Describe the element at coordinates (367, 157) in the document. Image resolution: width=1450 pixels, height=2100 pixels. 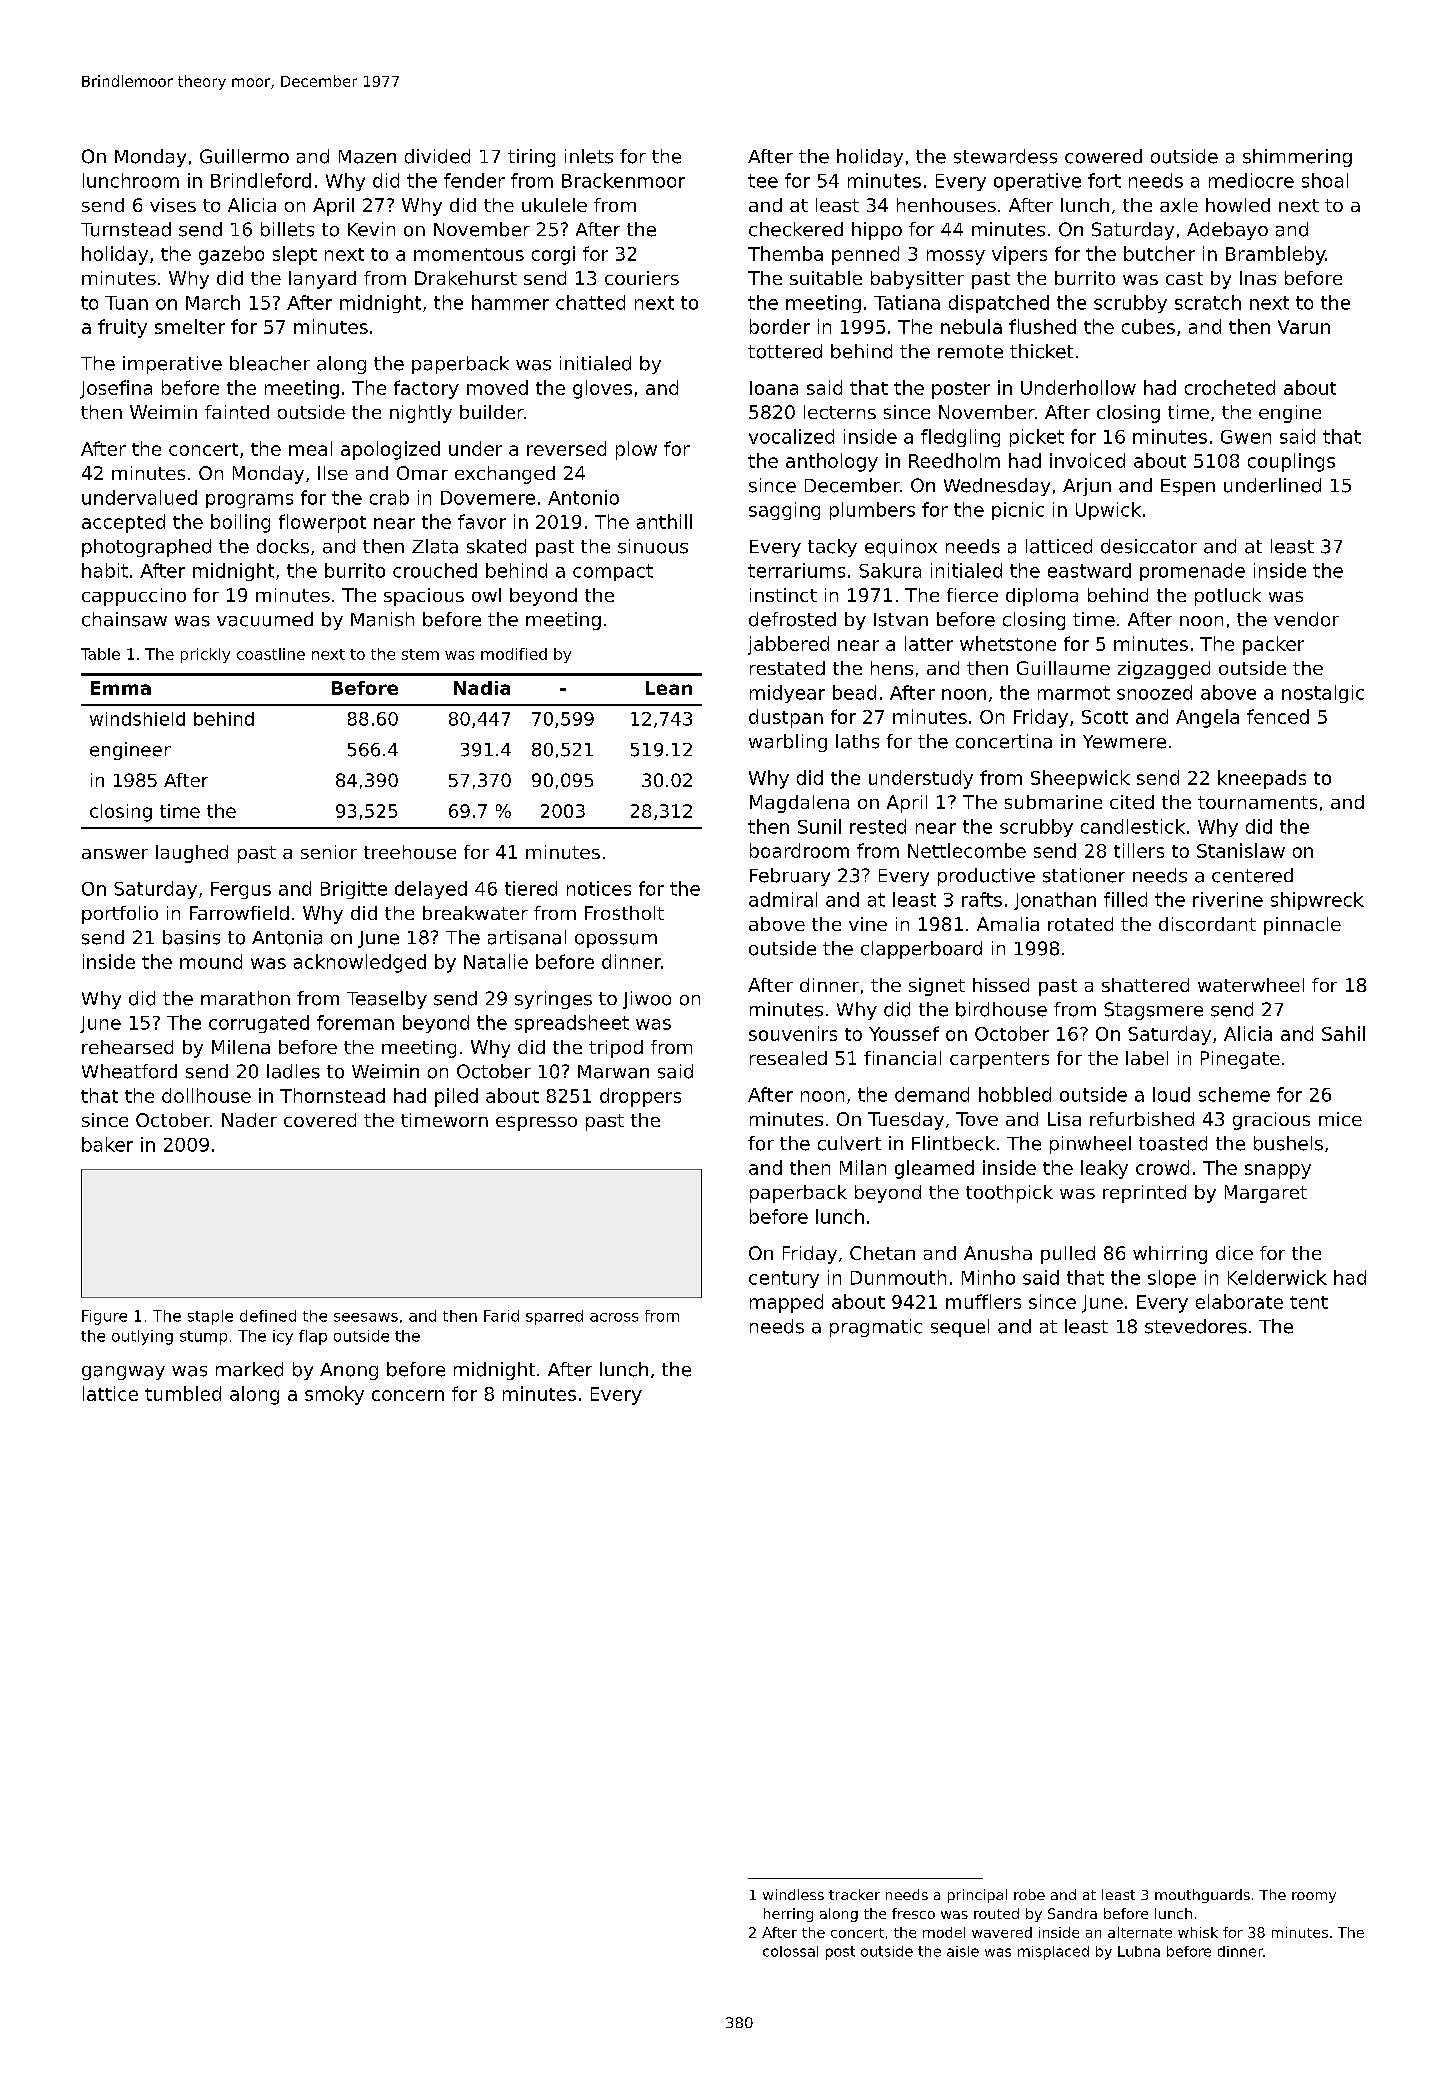
I see `Mazen` at that location.
